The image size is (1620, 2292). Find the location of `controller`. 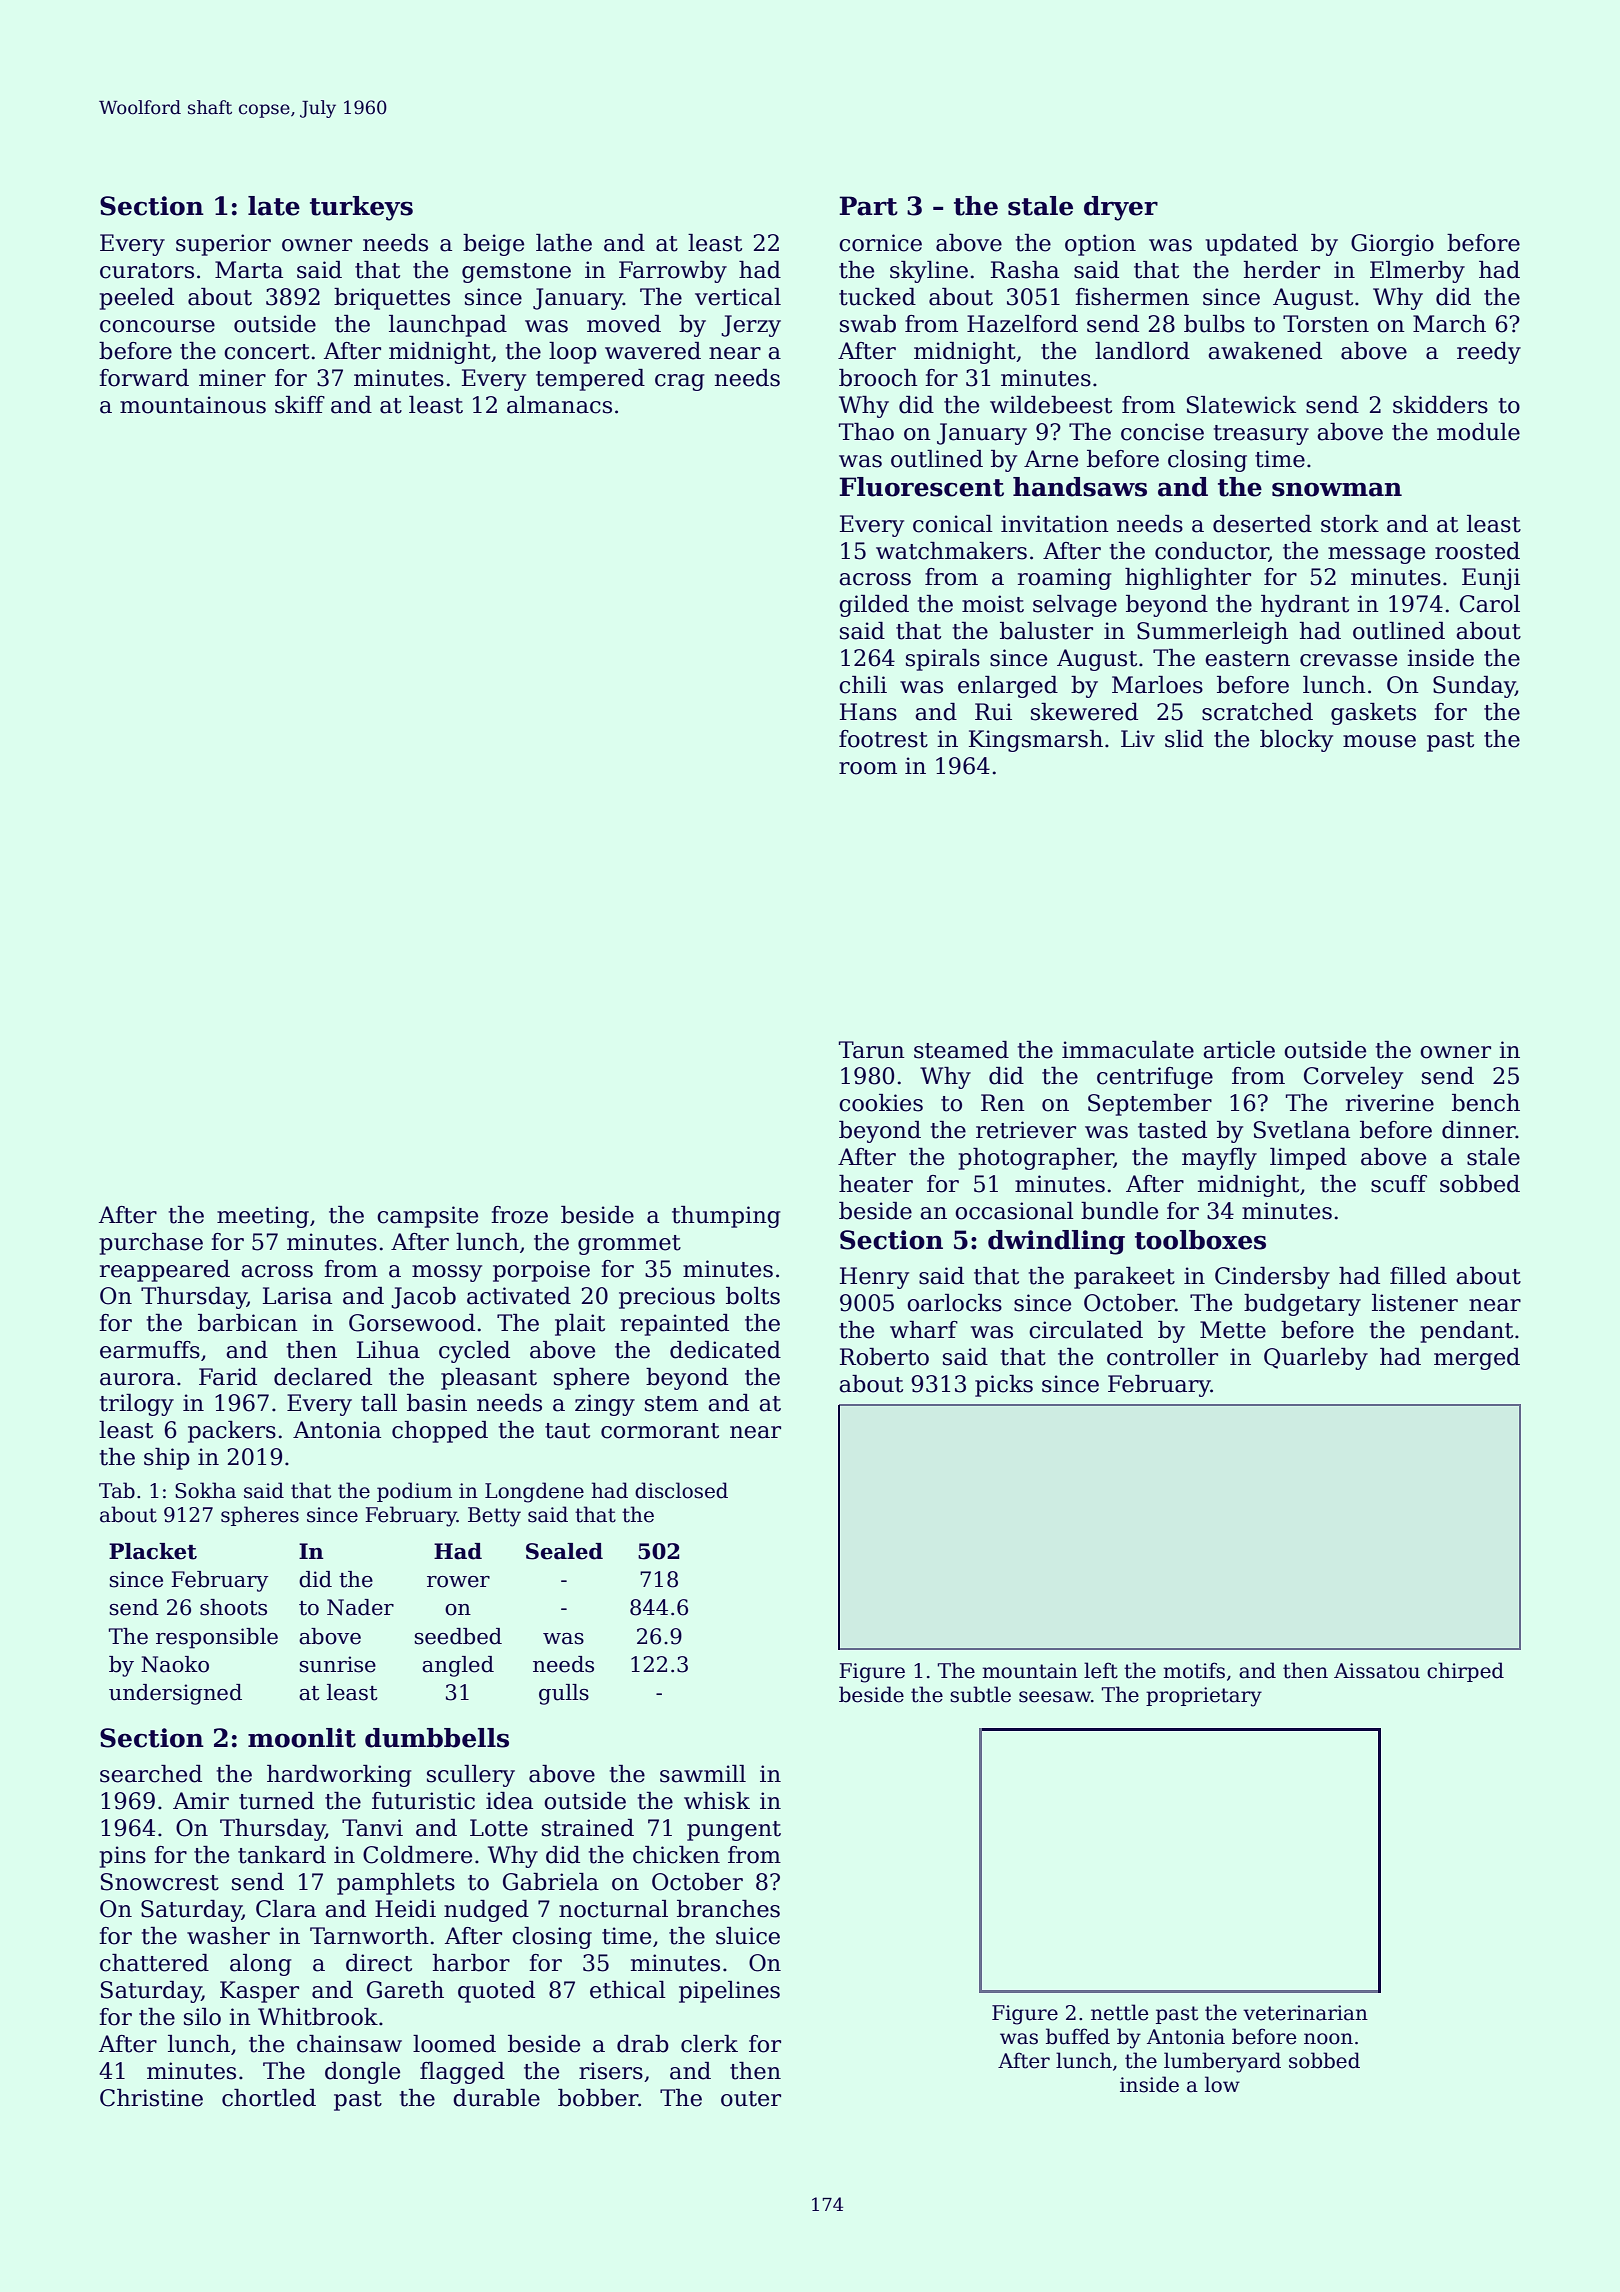

controller is located at coordinates (1162, 1357).
